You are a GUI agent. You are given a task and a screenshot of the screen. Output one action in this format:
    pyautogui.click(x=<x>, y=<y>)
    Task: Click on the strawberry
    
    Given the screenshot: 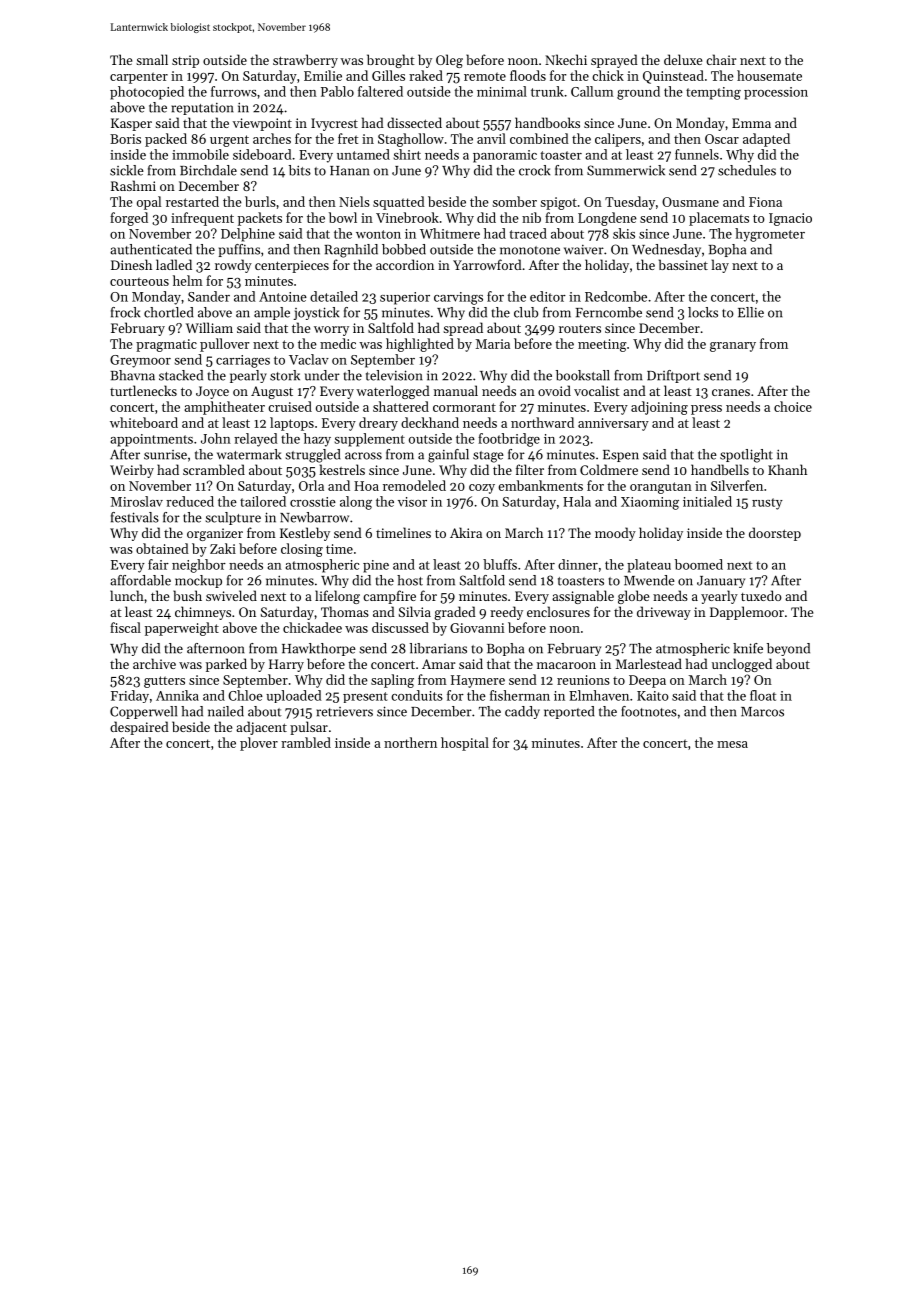 What is the action you would take?
    pyautogui.click(x=305, y=61)
